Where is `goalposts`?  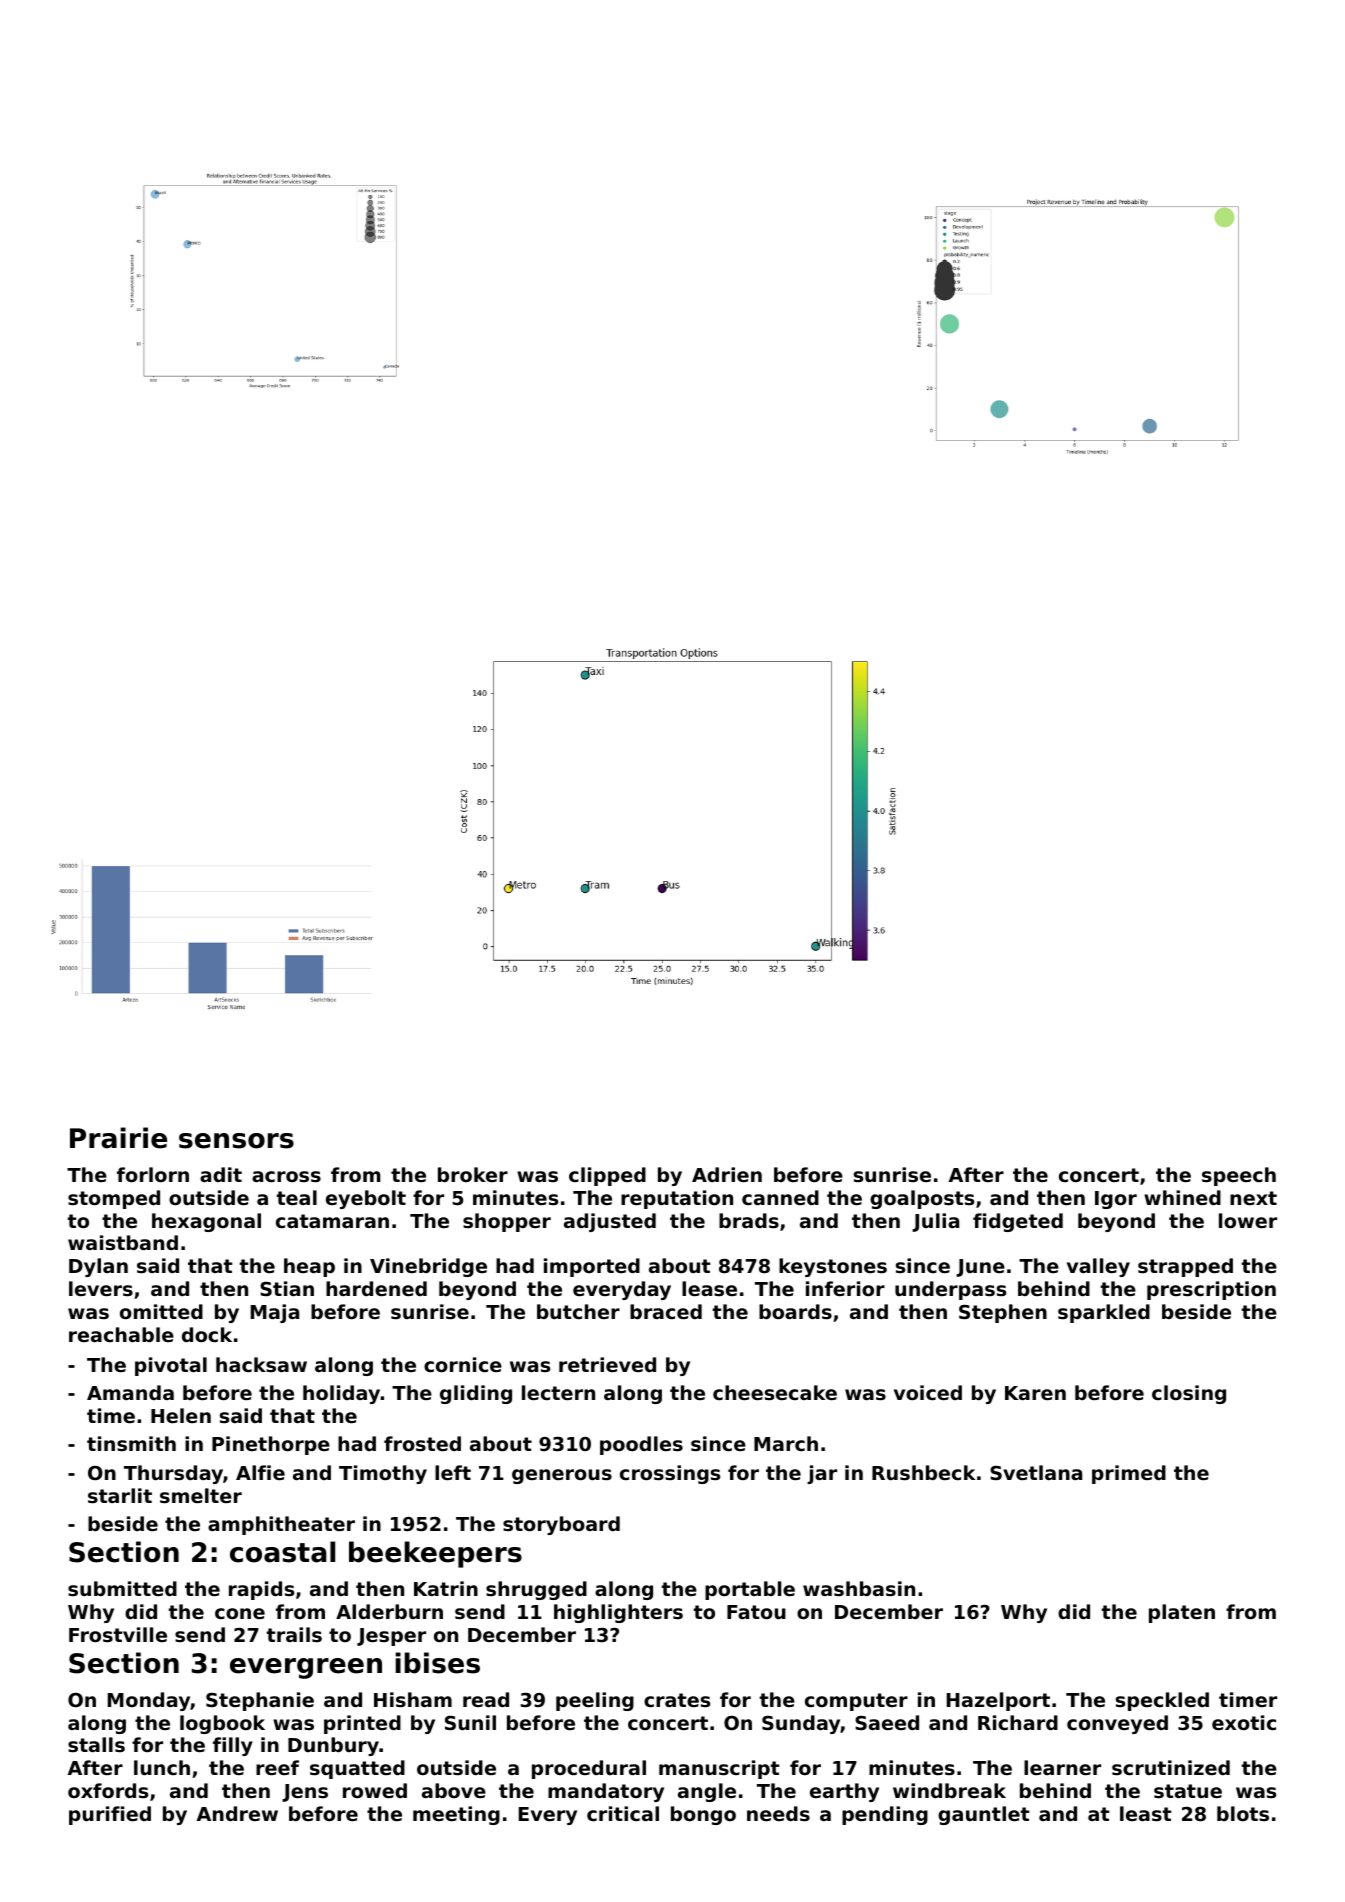
goalposts is located at coordinates (922, 1199).
